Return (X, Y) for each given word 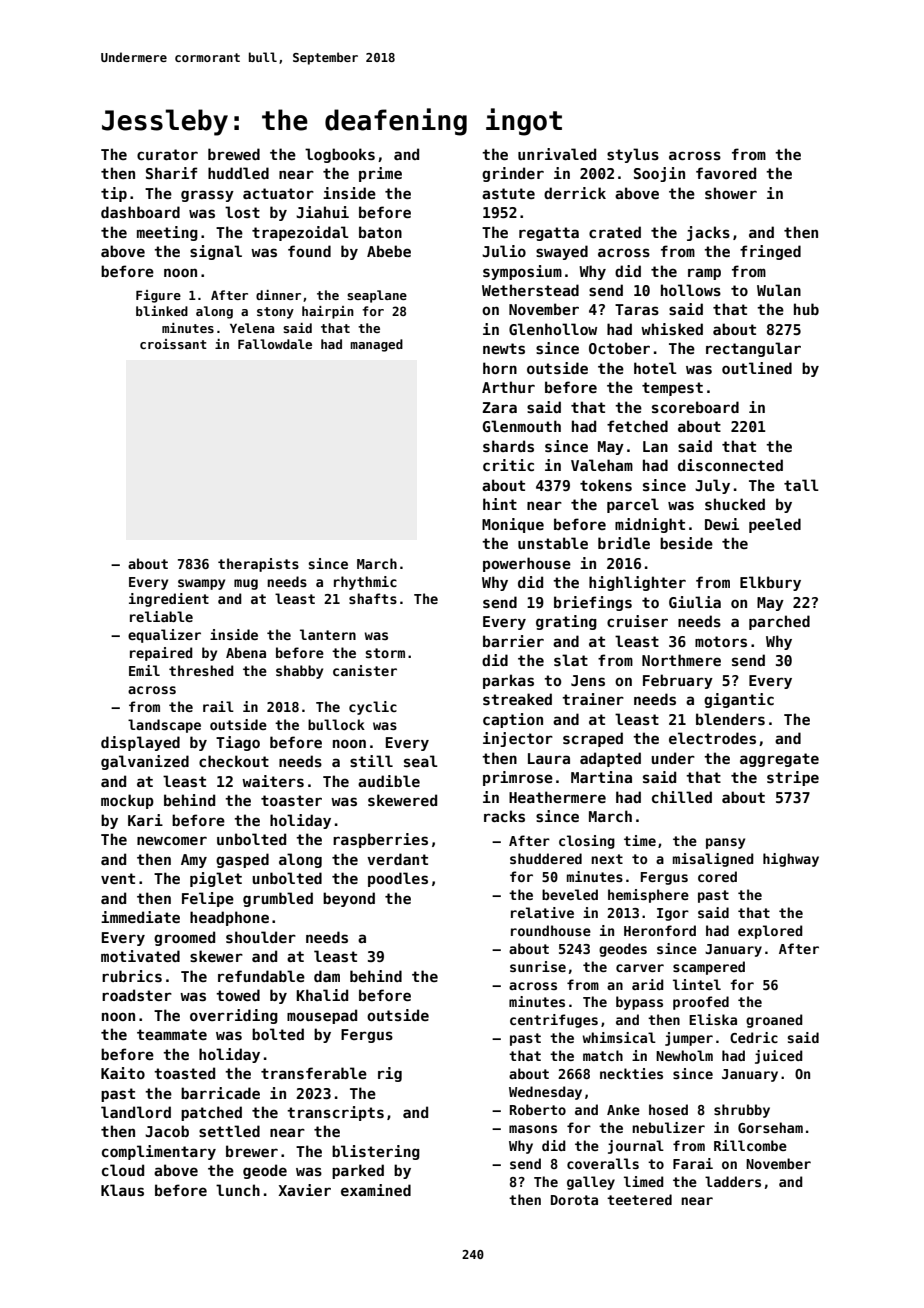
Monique (513, 525)
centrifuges (554, 1021)
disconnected (730, 465)
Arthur (508, 387)
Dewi (722, 524)
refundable (261, 976)
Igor (673, 914)
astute (508, 193)
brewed (234, 154)
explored (770, 932)
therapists (258, 565)
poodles (398, 879)
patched (211, 1113)
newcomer (172, 840)
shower (731, 193)
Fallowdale (275, 344)
